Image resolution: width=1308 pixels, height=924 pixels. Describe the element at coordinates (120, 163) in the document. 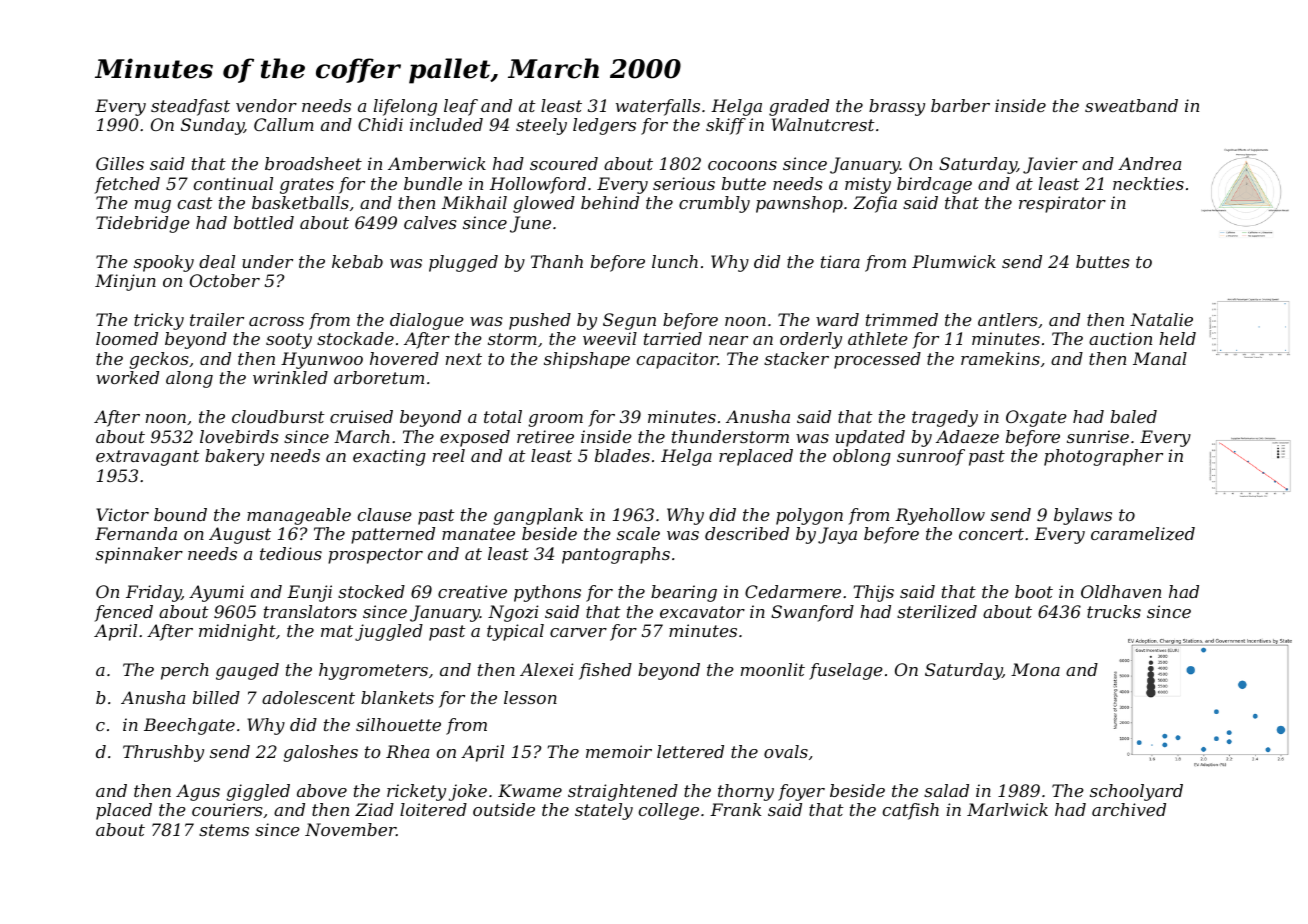

I see `Gilles` at that location.
